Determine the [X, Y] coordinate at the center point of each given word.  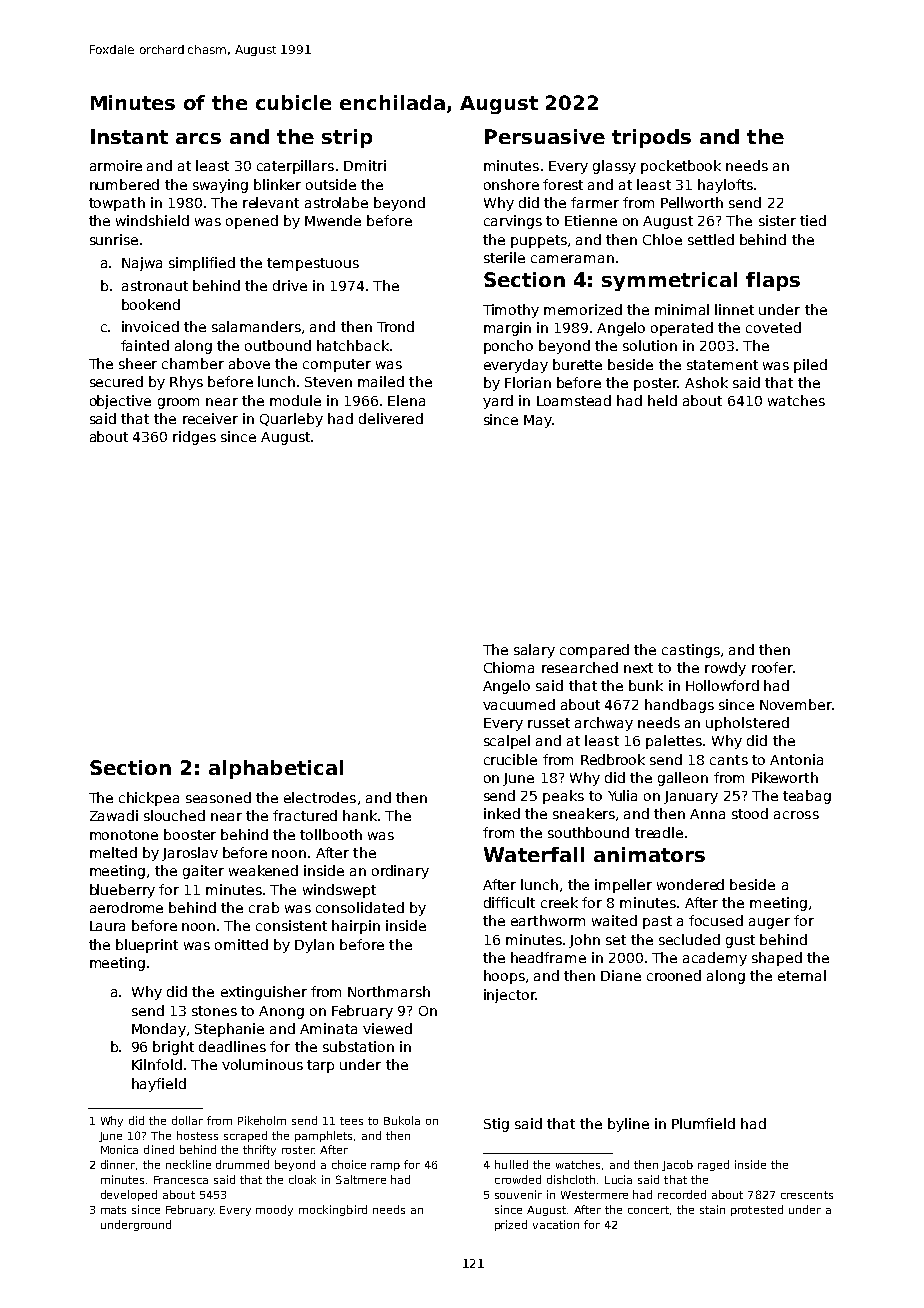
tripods [651, 138]
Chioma [509, 667]
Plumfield [703, 1123]
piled [810, 366]
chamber [193, 363]
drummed [242, 1164]
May [538, 421]
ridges [194, 438]
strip [347, 138]
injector [510, 996]
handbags [679, 706]
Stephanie [229, 1030]
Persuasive [545, 136]
